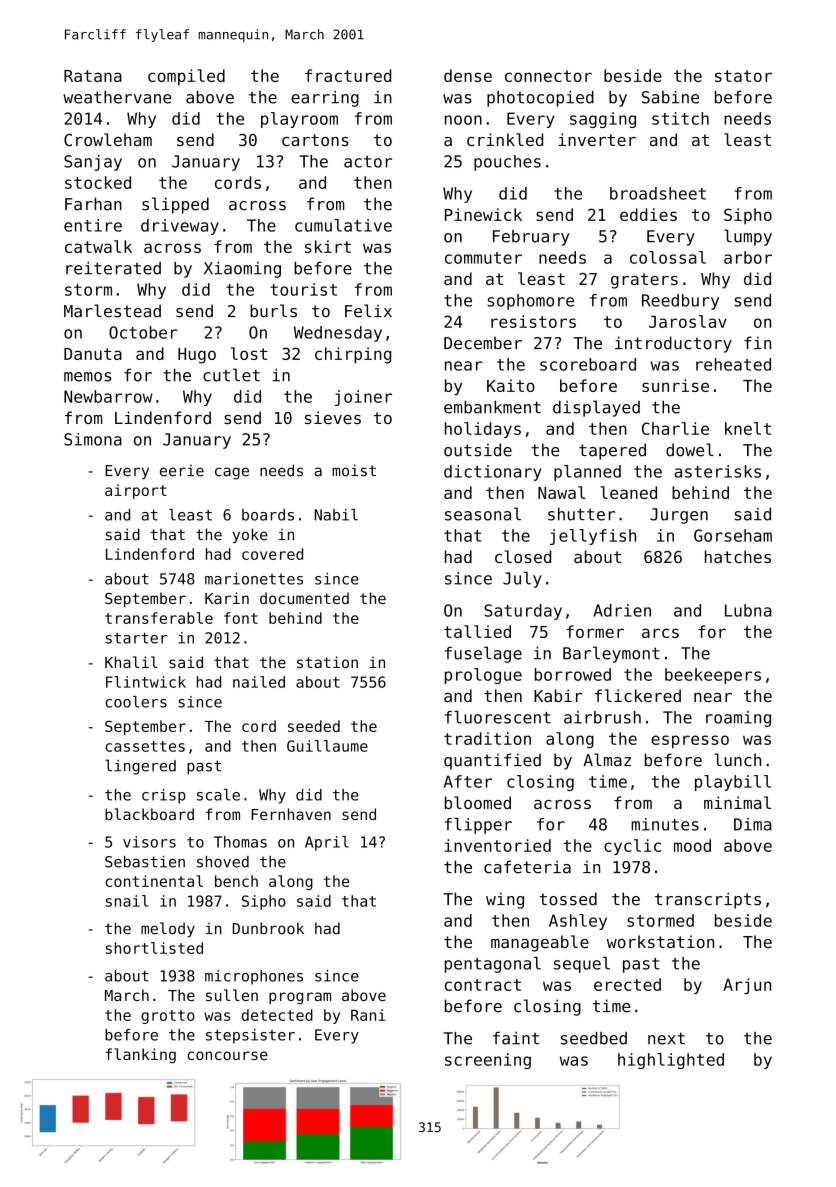 This document has height=1187, width=836. I want to click on noon, so click(463, 120).
